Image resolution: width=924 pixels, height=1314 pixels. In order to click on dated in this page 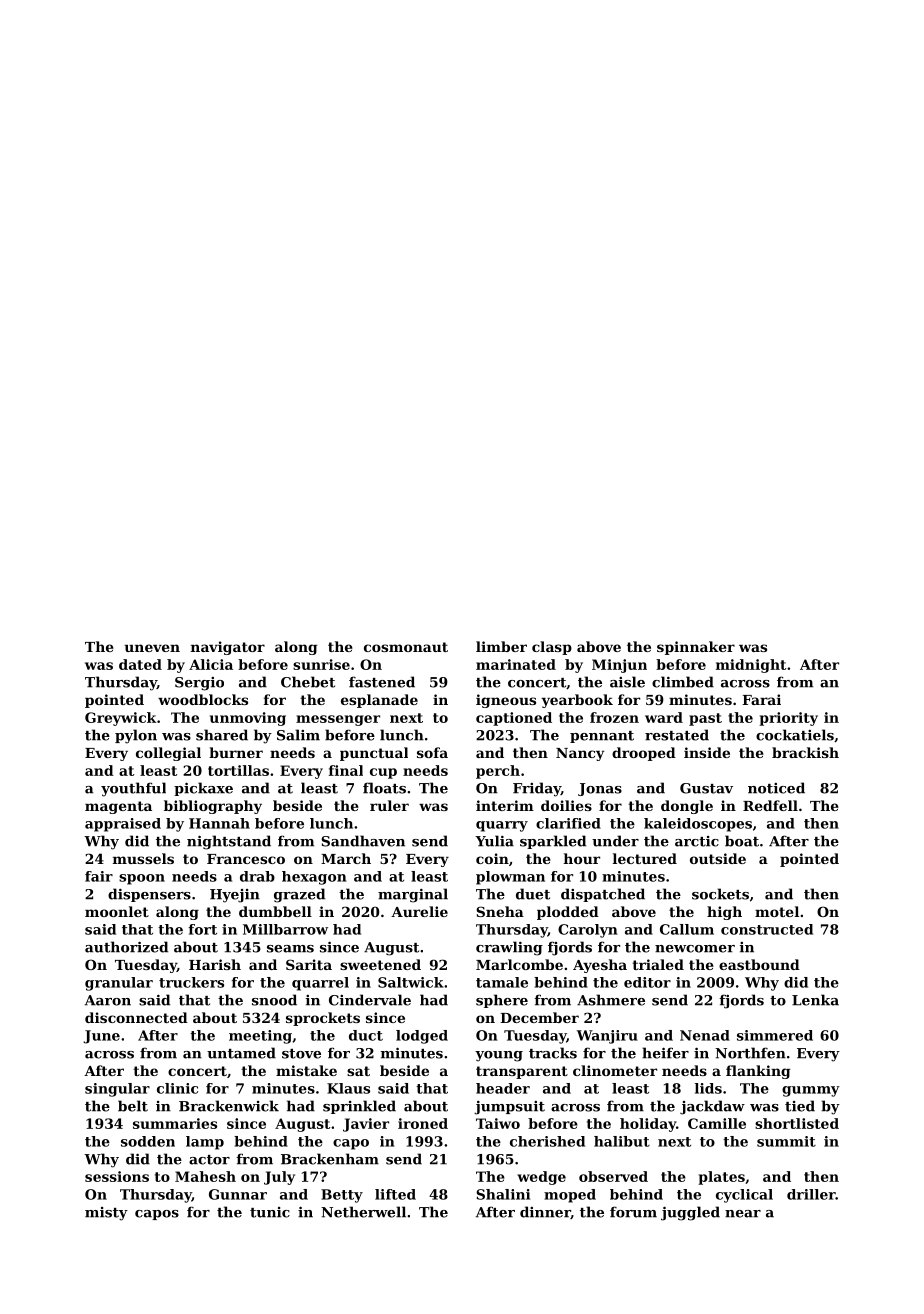, I will do `click(140, 664)`.
